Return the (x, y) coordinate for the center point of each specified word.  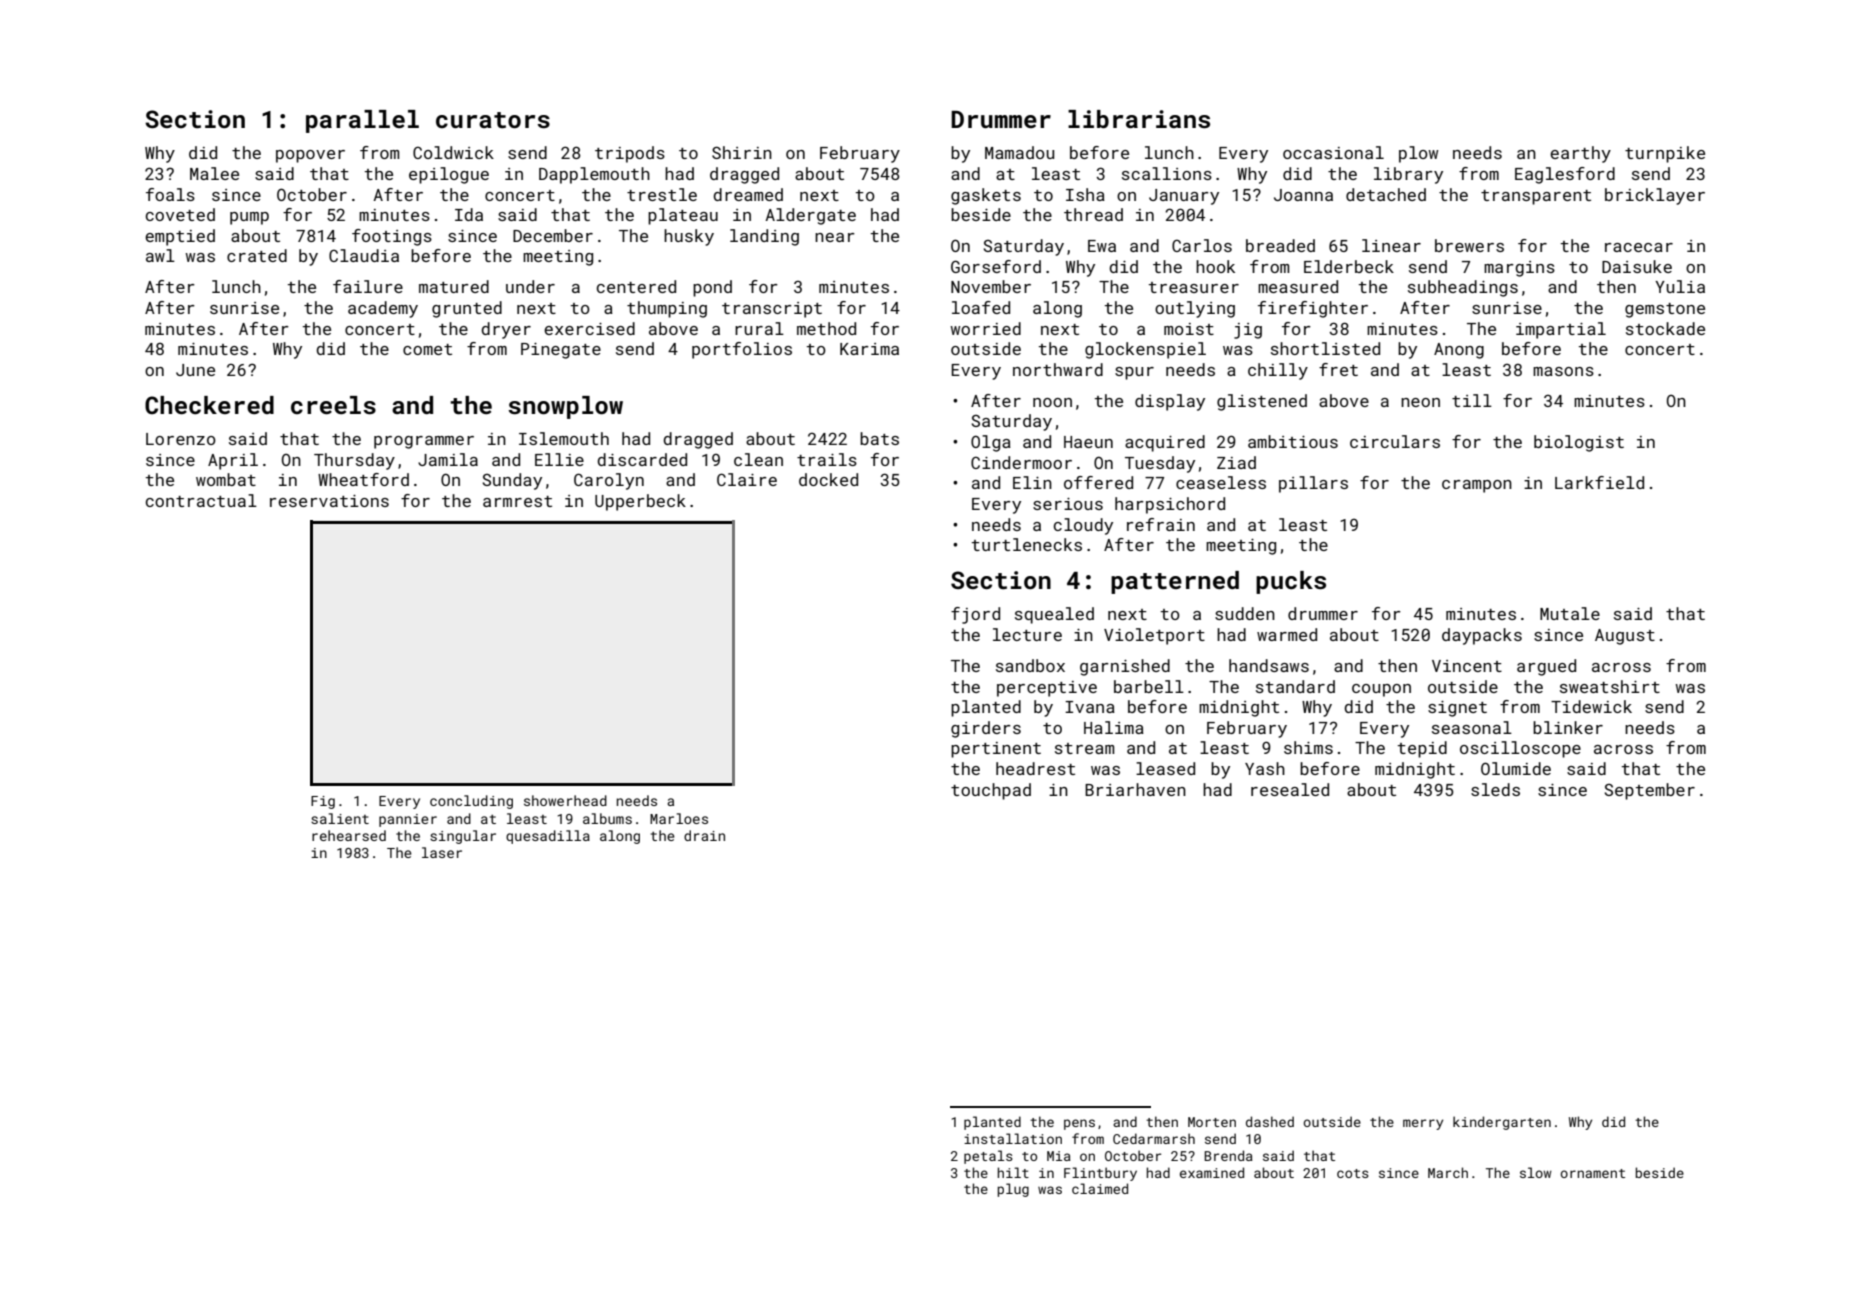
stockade (1665, 328)
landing (764, 237)
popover (310, 156)
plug (1013, 1190)
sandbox (1030, 665)
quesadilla (548, 837)
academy (383, 309)
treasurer (1194, 287)
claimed (1100, 1188)
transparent (1536, 197)
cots (1353, 1173)
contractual (201, 500)
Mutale (1570, 613)
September (1649, 791)
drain (704, 835)
